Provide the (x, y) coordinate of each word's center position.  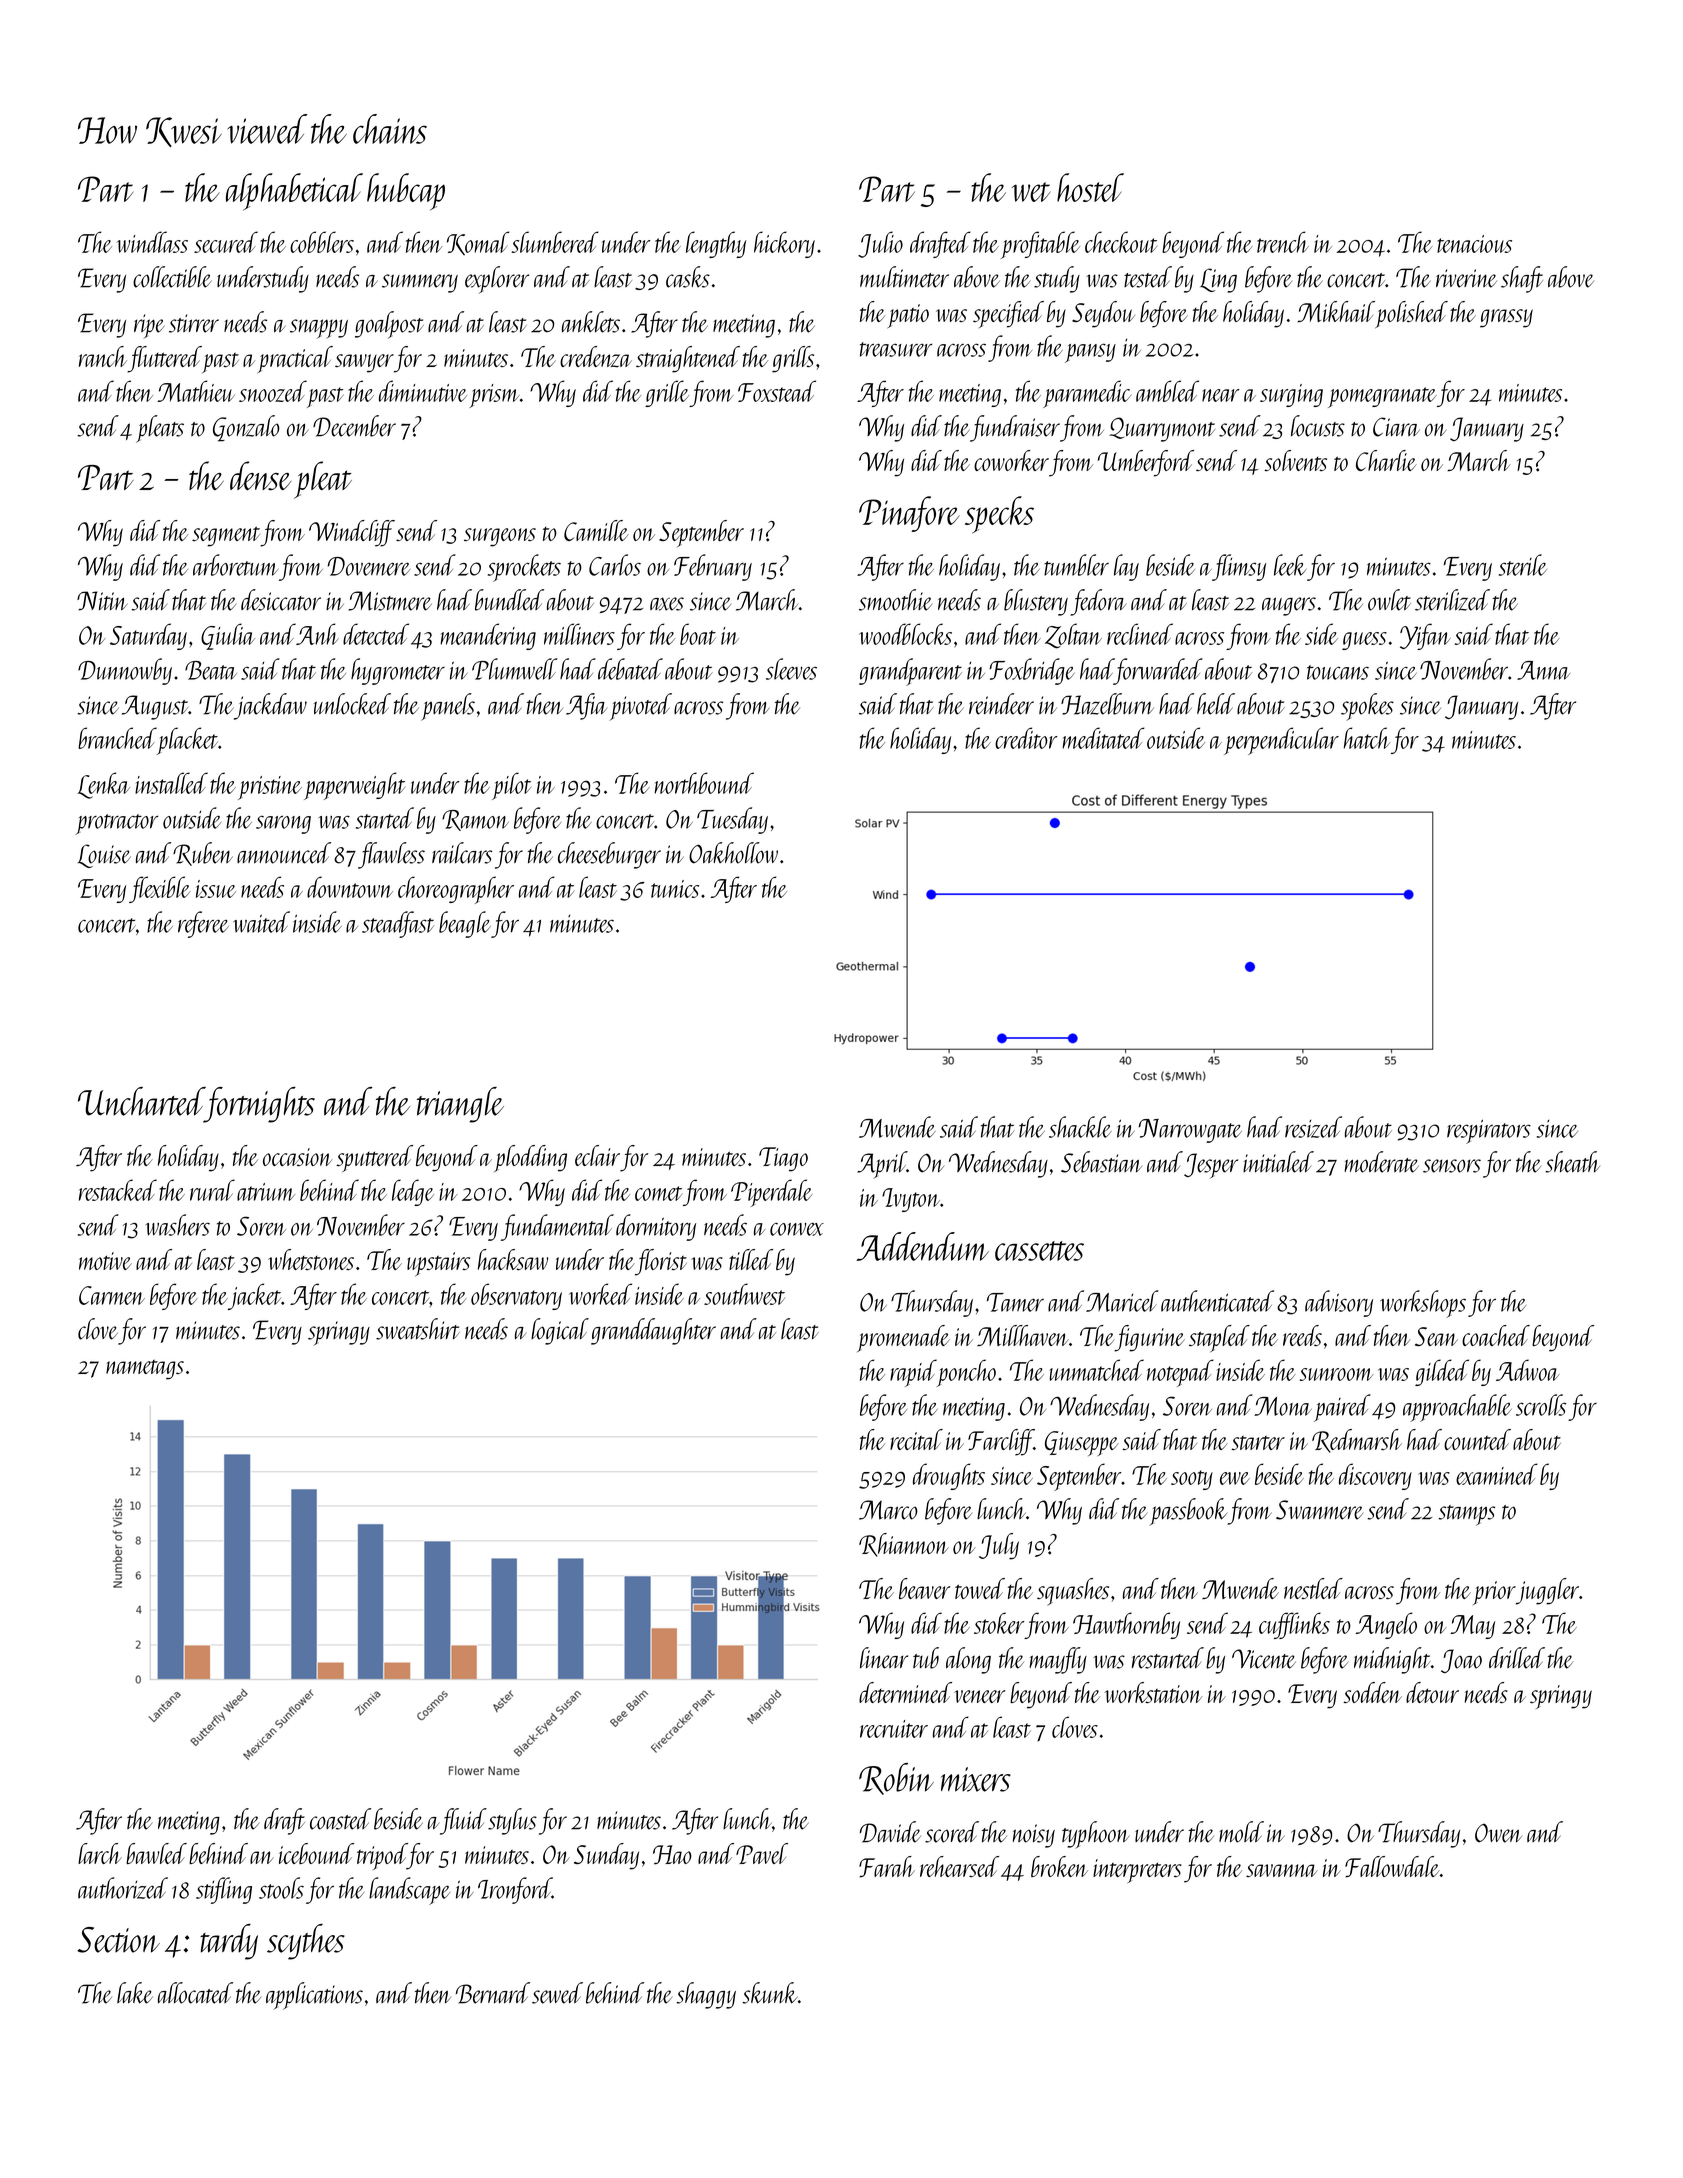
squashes (1073, 1592)
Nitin (102, 601)
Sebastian (1101, 1162)
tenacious (1474, 244)
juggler (1547, 1591)
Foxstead (777, 391)
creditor (1026, 738)
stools (281, 1888)
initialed (1278, 1162)
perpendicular (1281, 741)
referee (203, 924)
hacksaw (513, 1259)
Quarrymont (1162, 429)
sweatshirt (418, 1329)
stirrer (194, 323)
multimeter (904, 277)
